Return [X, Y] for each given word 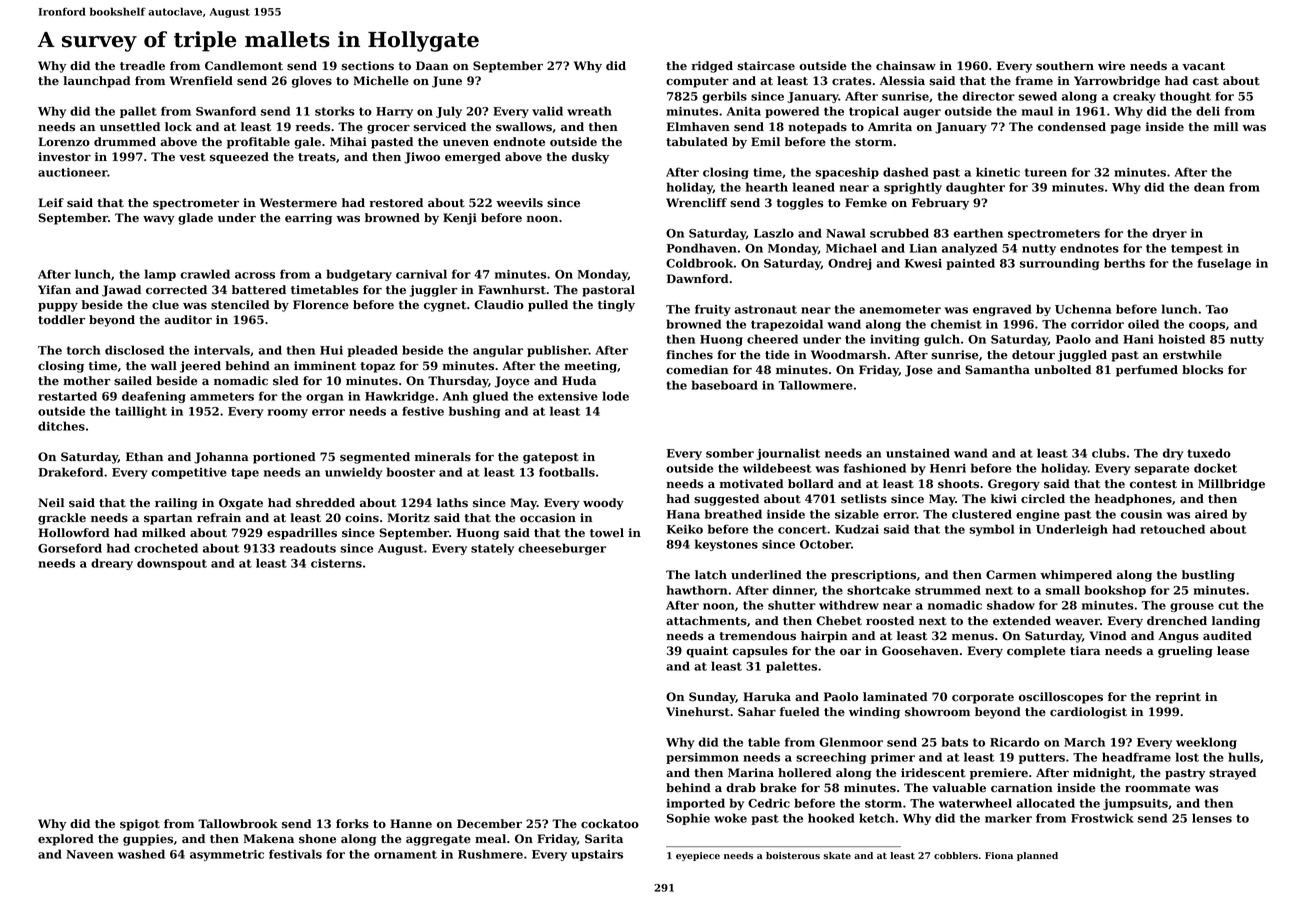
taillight [141, 412]
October [825, 544]
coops [1207, 326]
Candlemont [244, 66]
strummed [948, 590]
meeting [590, 367]
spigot [140, 825]
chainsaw [906, 66]
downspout [172, 564]
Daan [432, 65]
